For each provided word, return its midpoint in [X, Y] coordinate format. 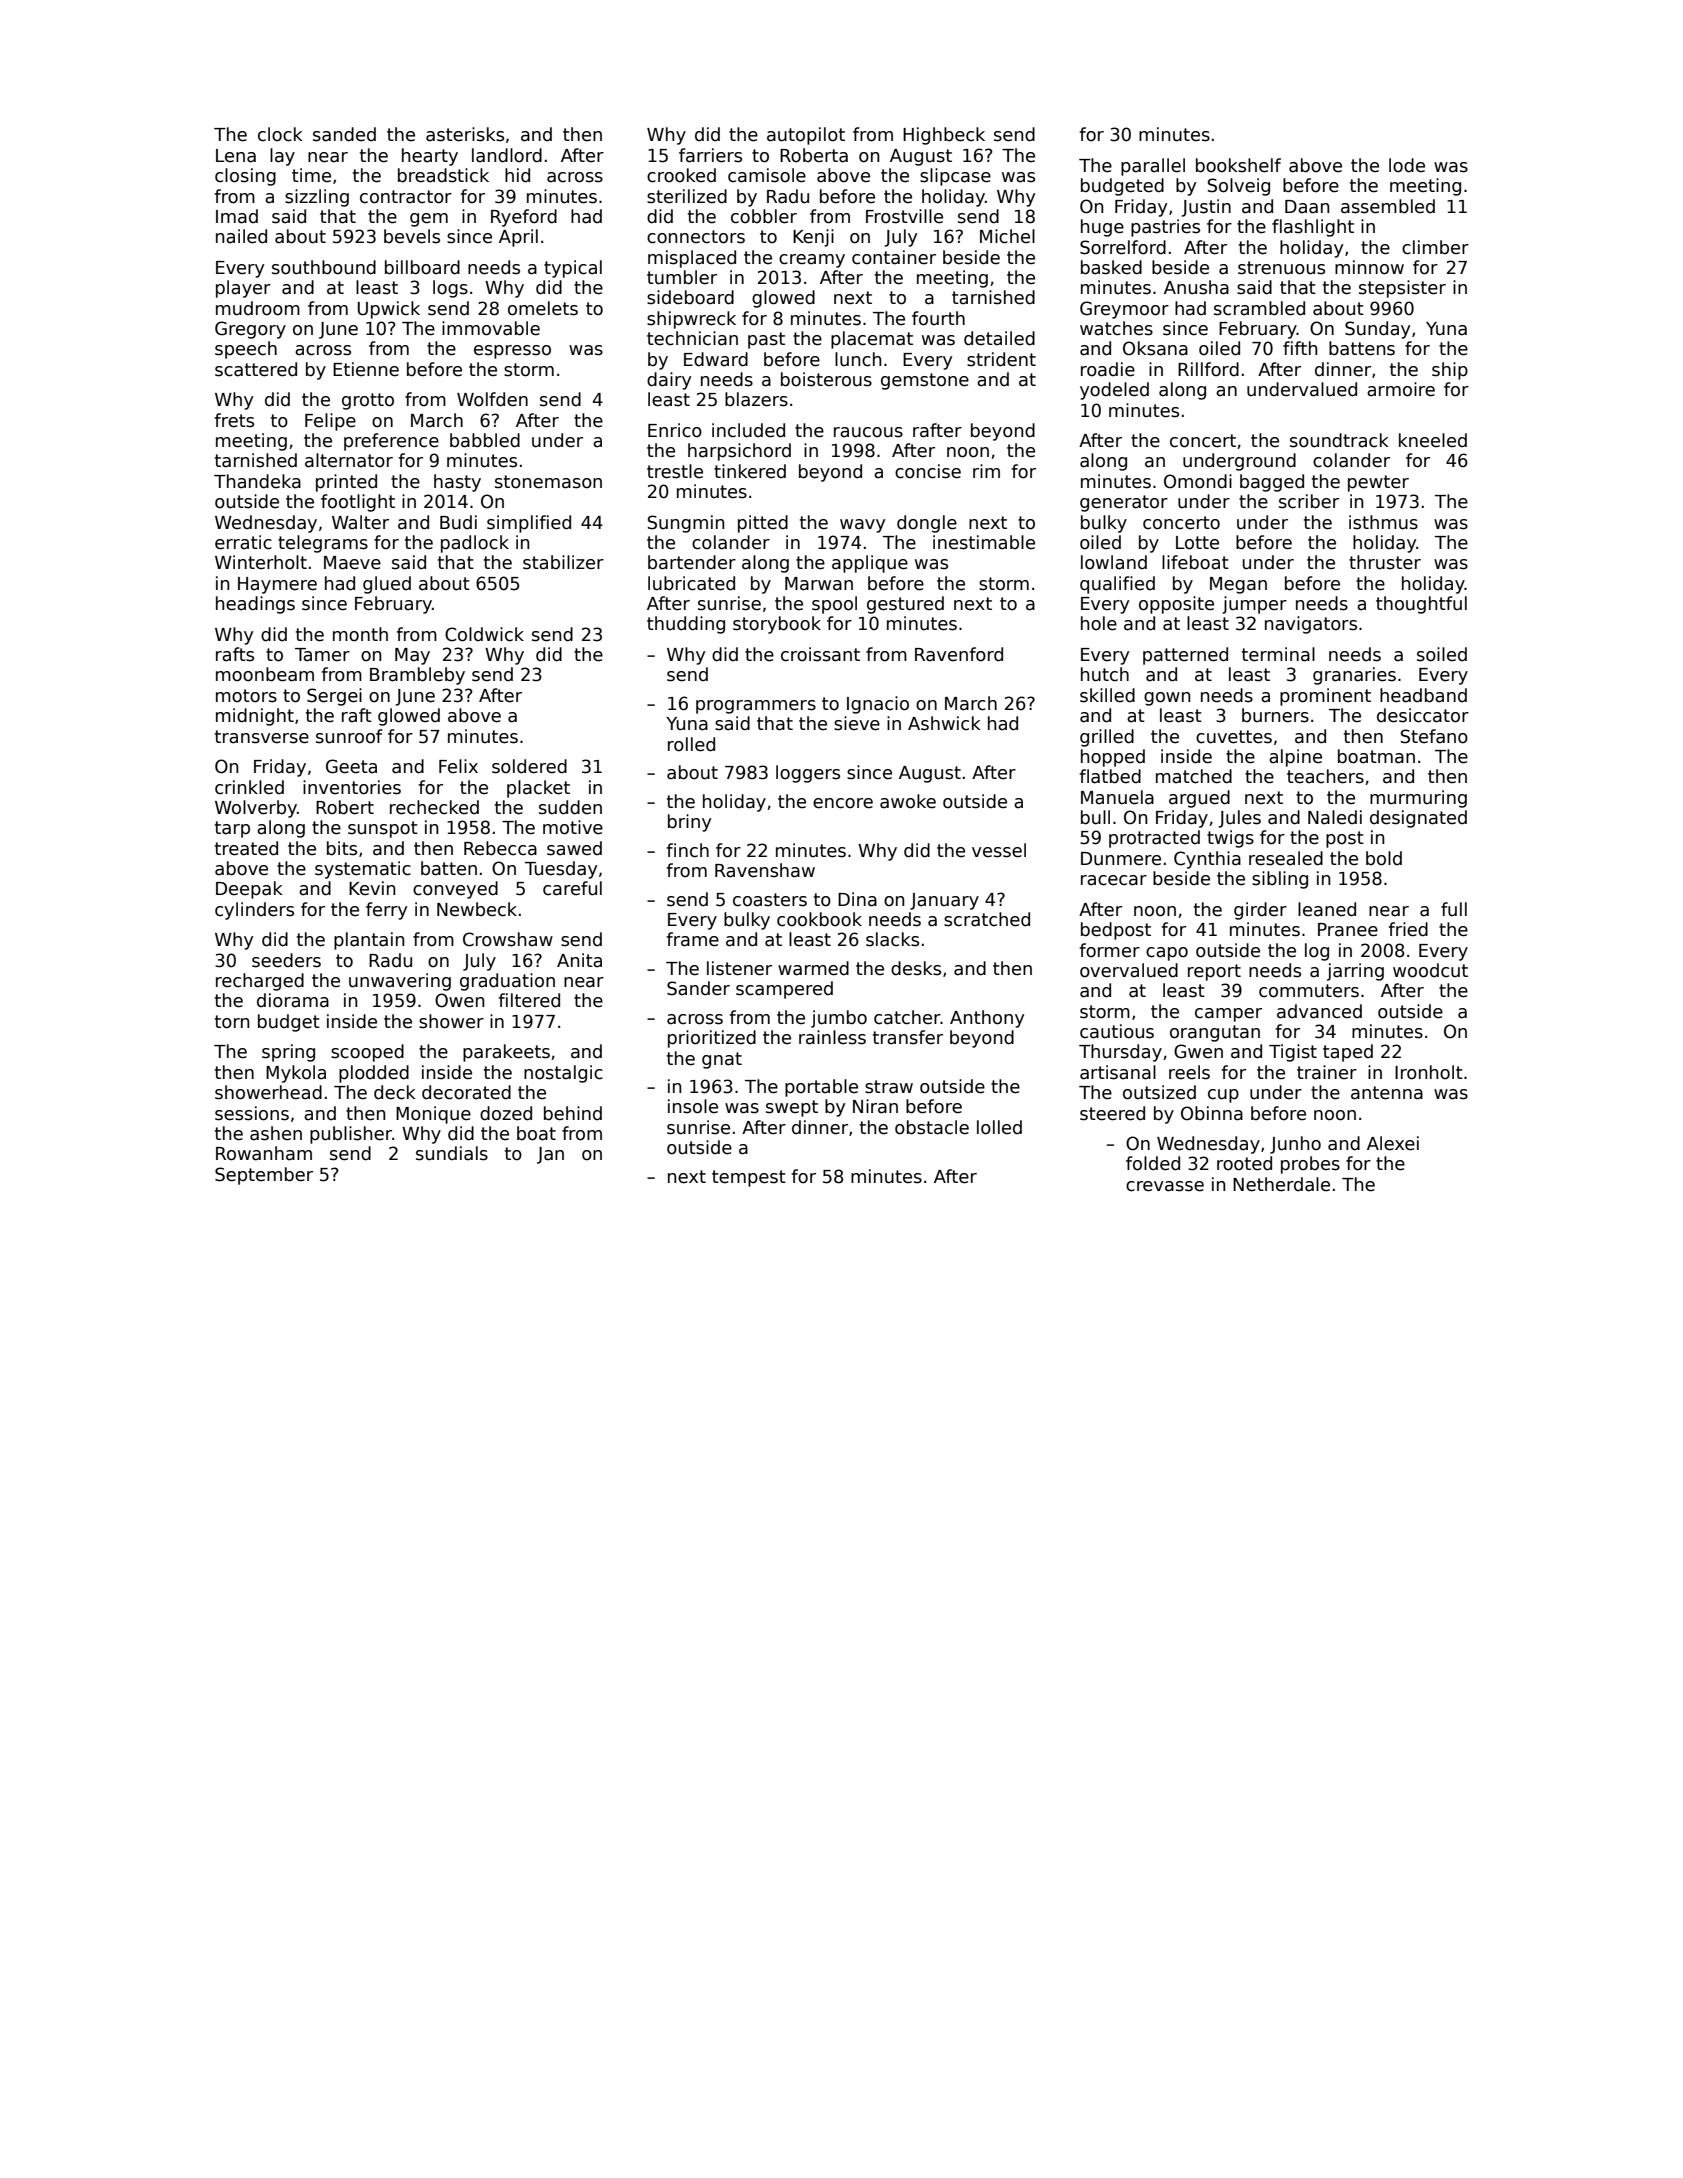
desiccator [1423, 715]
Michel [1007, 236]
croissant [820, 654]
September [264, 1176]
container [894, 257]
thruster [1385, 562]
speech [246, 350]
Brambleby [417, 676]
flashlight [1313, 228]
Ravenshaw [765, 870]
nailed [241, 236]
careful [572, 888]
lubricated [691, 583]
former [1109, 950]
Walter [360, 522]
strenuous [1281, 268]
